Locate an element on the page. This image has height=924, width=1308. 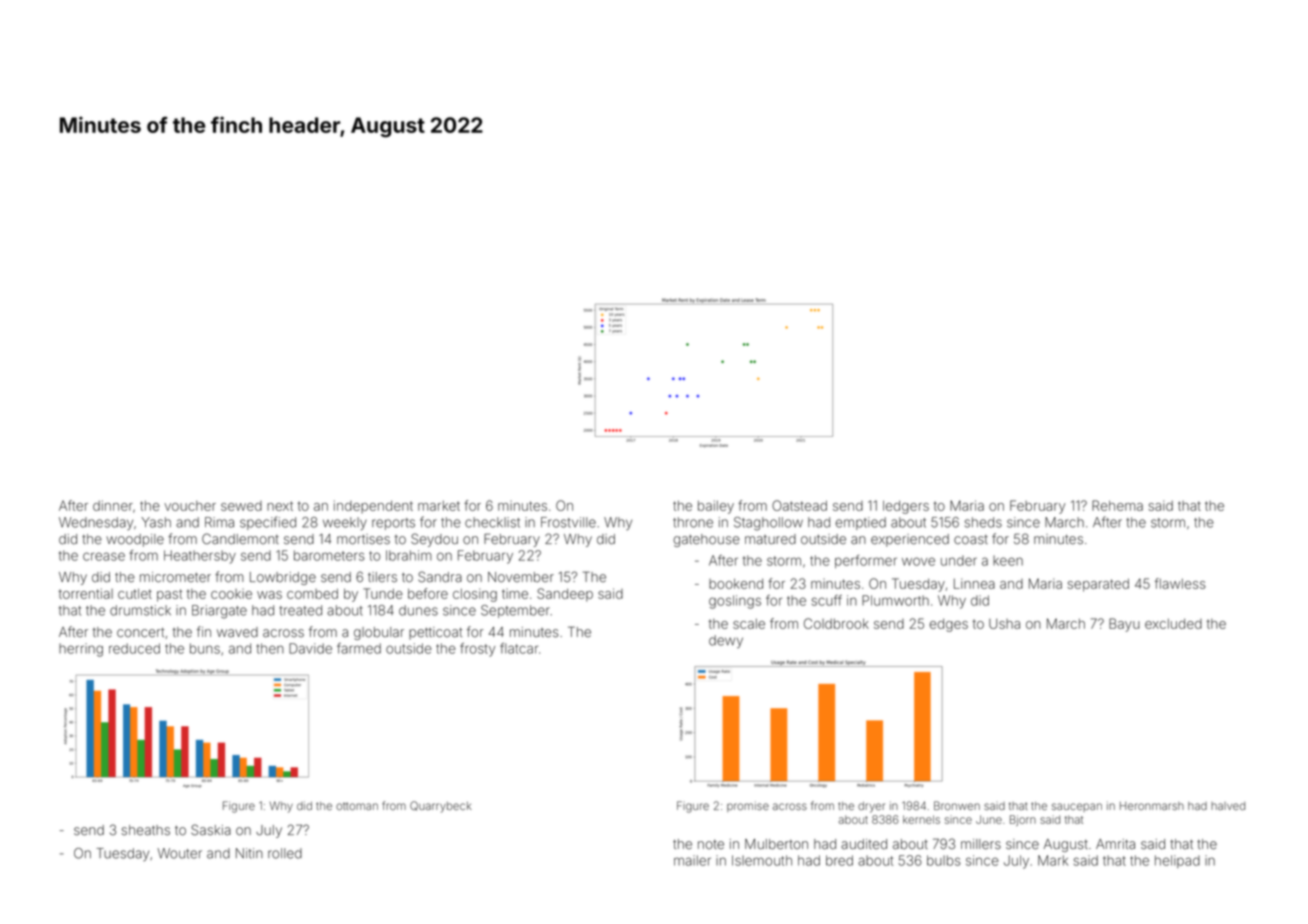
Quarrybeck is located at coordinates (440, 807).
